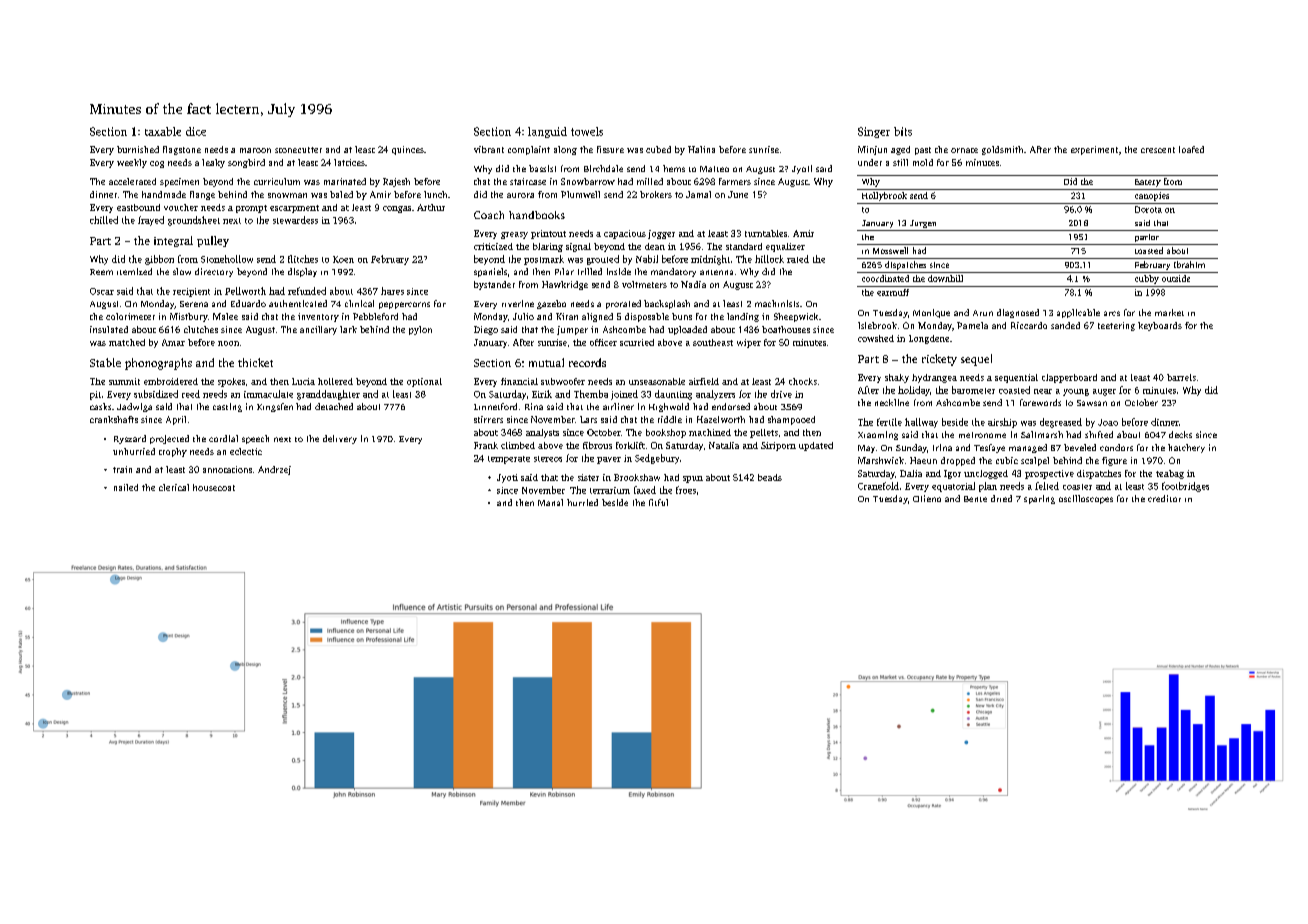 The width and height of the screenshot is (1308, 924). What do you see at coordinates (603, 260) in the screenshot?
I see `grouted` at bounding box center [603, 260].
